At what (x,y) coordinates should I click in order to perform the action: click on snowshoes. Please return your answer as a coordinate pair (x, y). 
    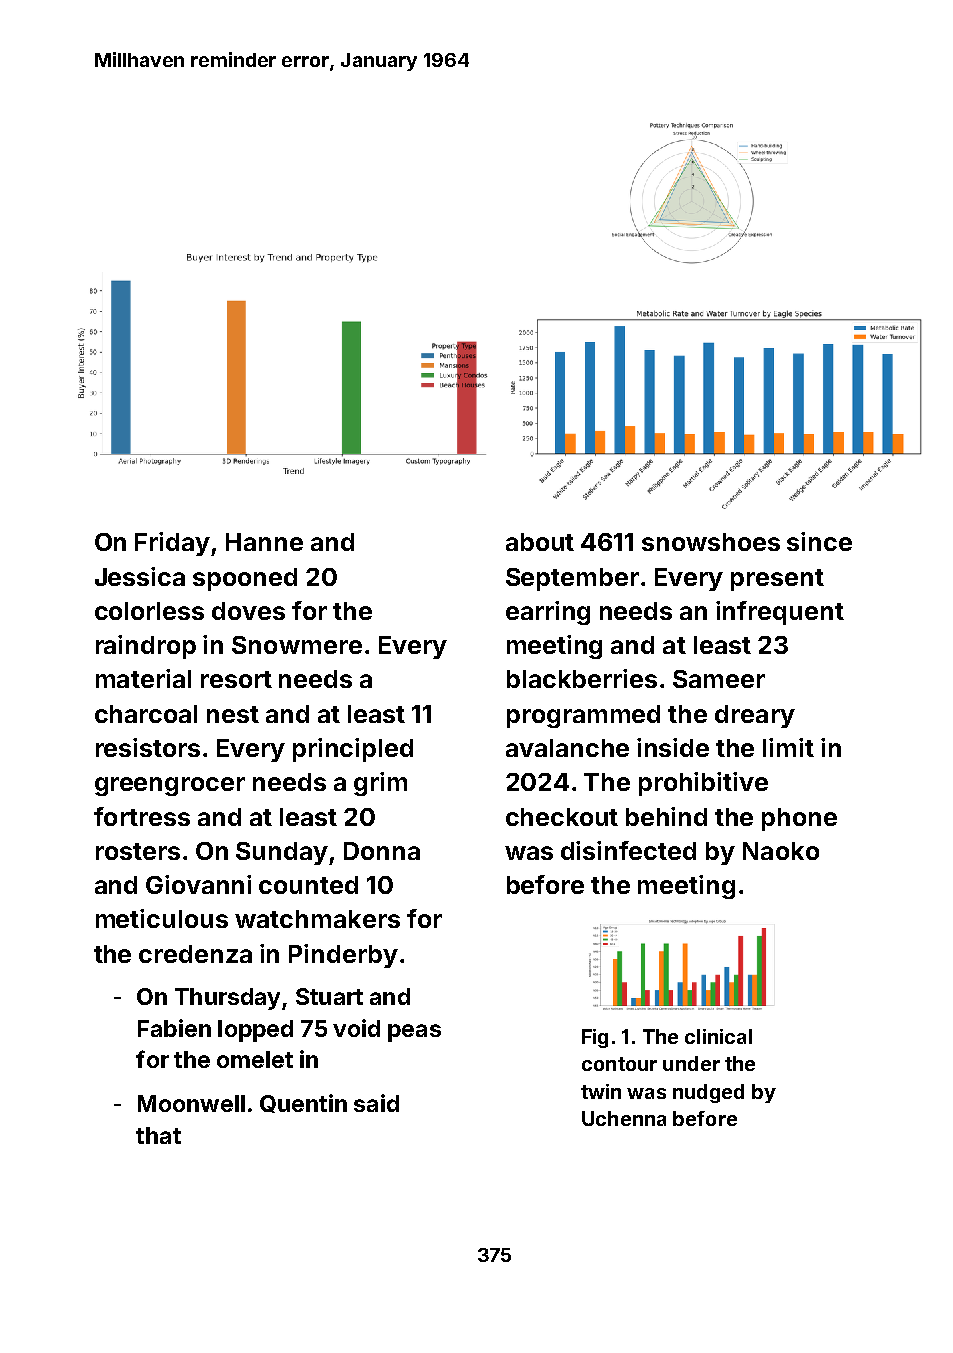
    Looking at the image, I should click on (711, 542).
